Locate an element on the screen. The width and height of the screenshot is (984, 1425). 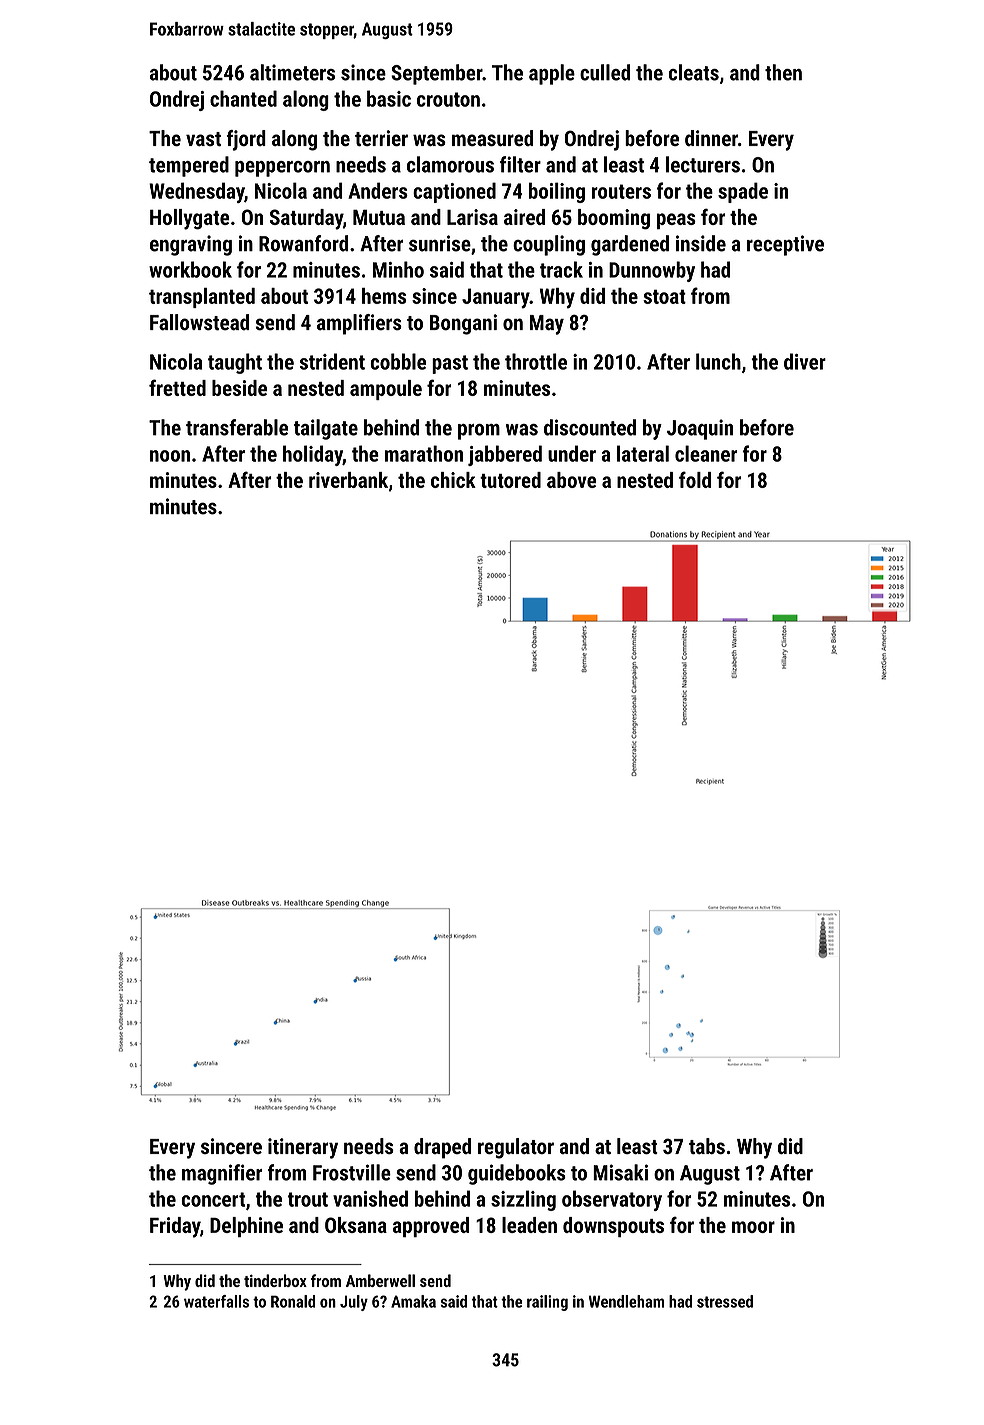
magnifier is located at coordinates (222, 1174).
